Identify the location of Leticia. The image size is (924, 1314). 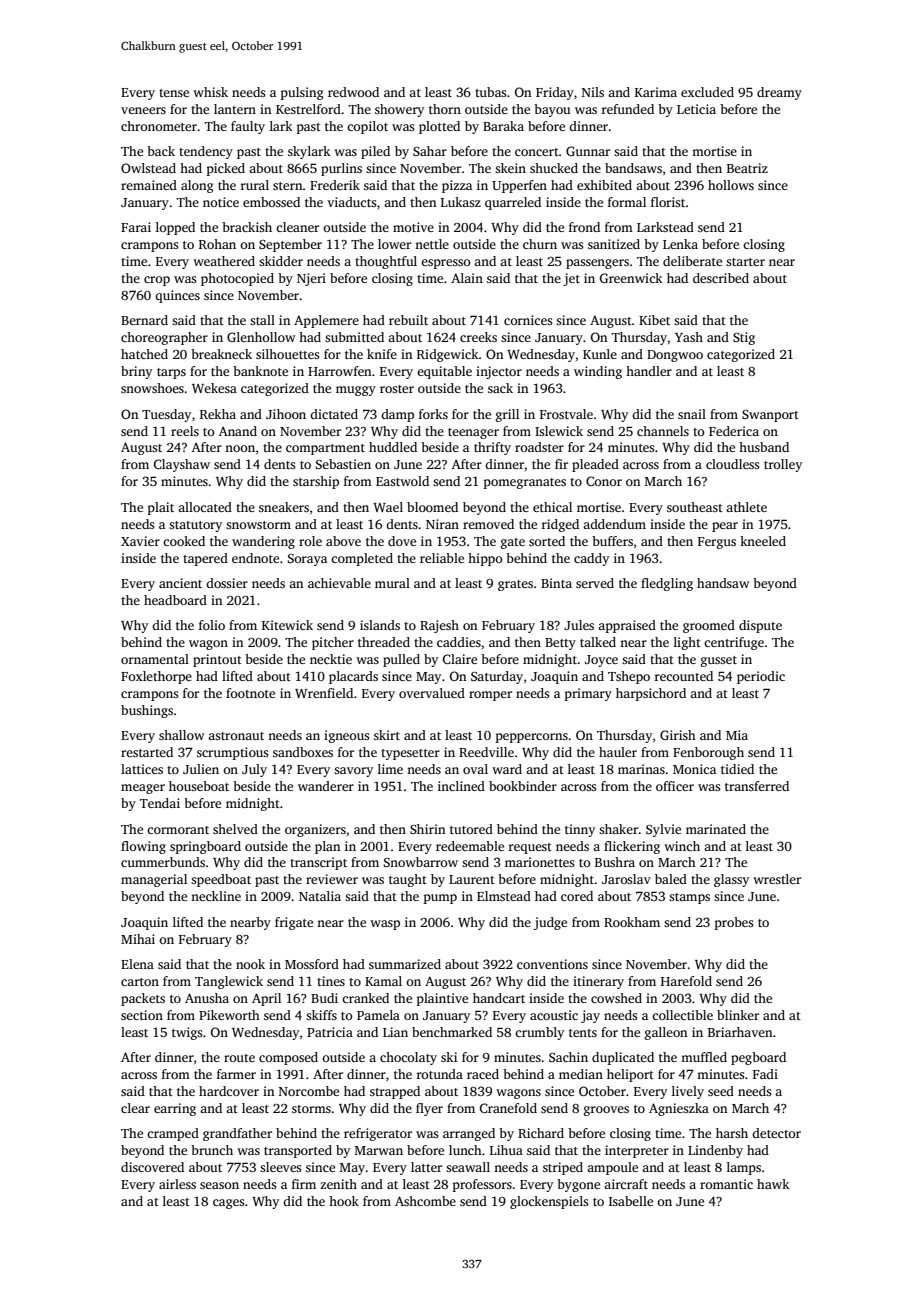
(696, 109).
